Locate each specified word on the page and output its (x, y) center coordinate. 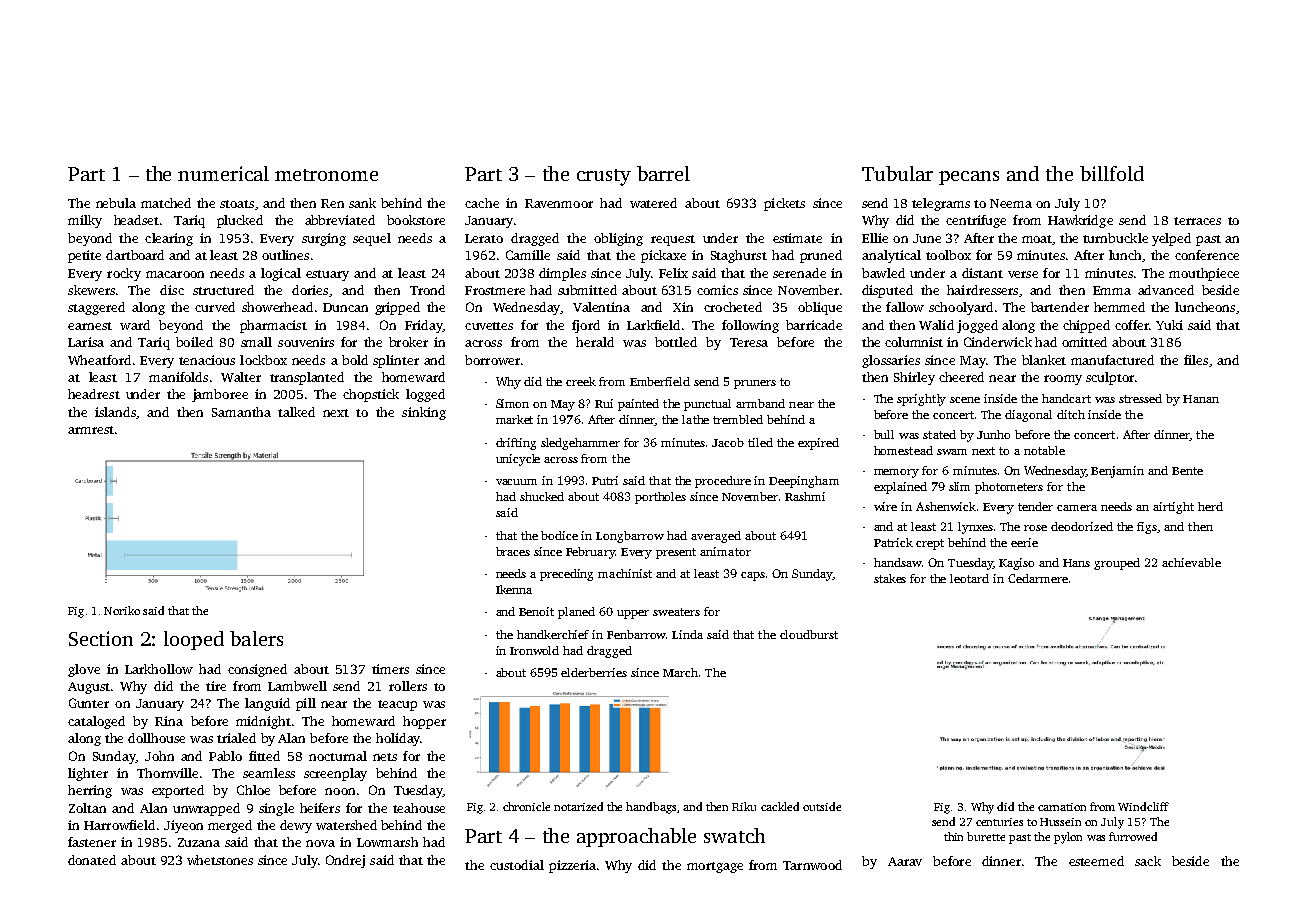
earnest (90, 326)
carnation (1062, 807)
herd (1210, 506)
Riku (744, 806)
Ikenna (514, 589)
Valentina (601, 307)
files (1196, 360)
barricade (814, 325)
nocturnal (338, 756)
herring (90, 791)
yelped (1171, 239)
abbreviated (340, 220)
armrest (91, 430)
